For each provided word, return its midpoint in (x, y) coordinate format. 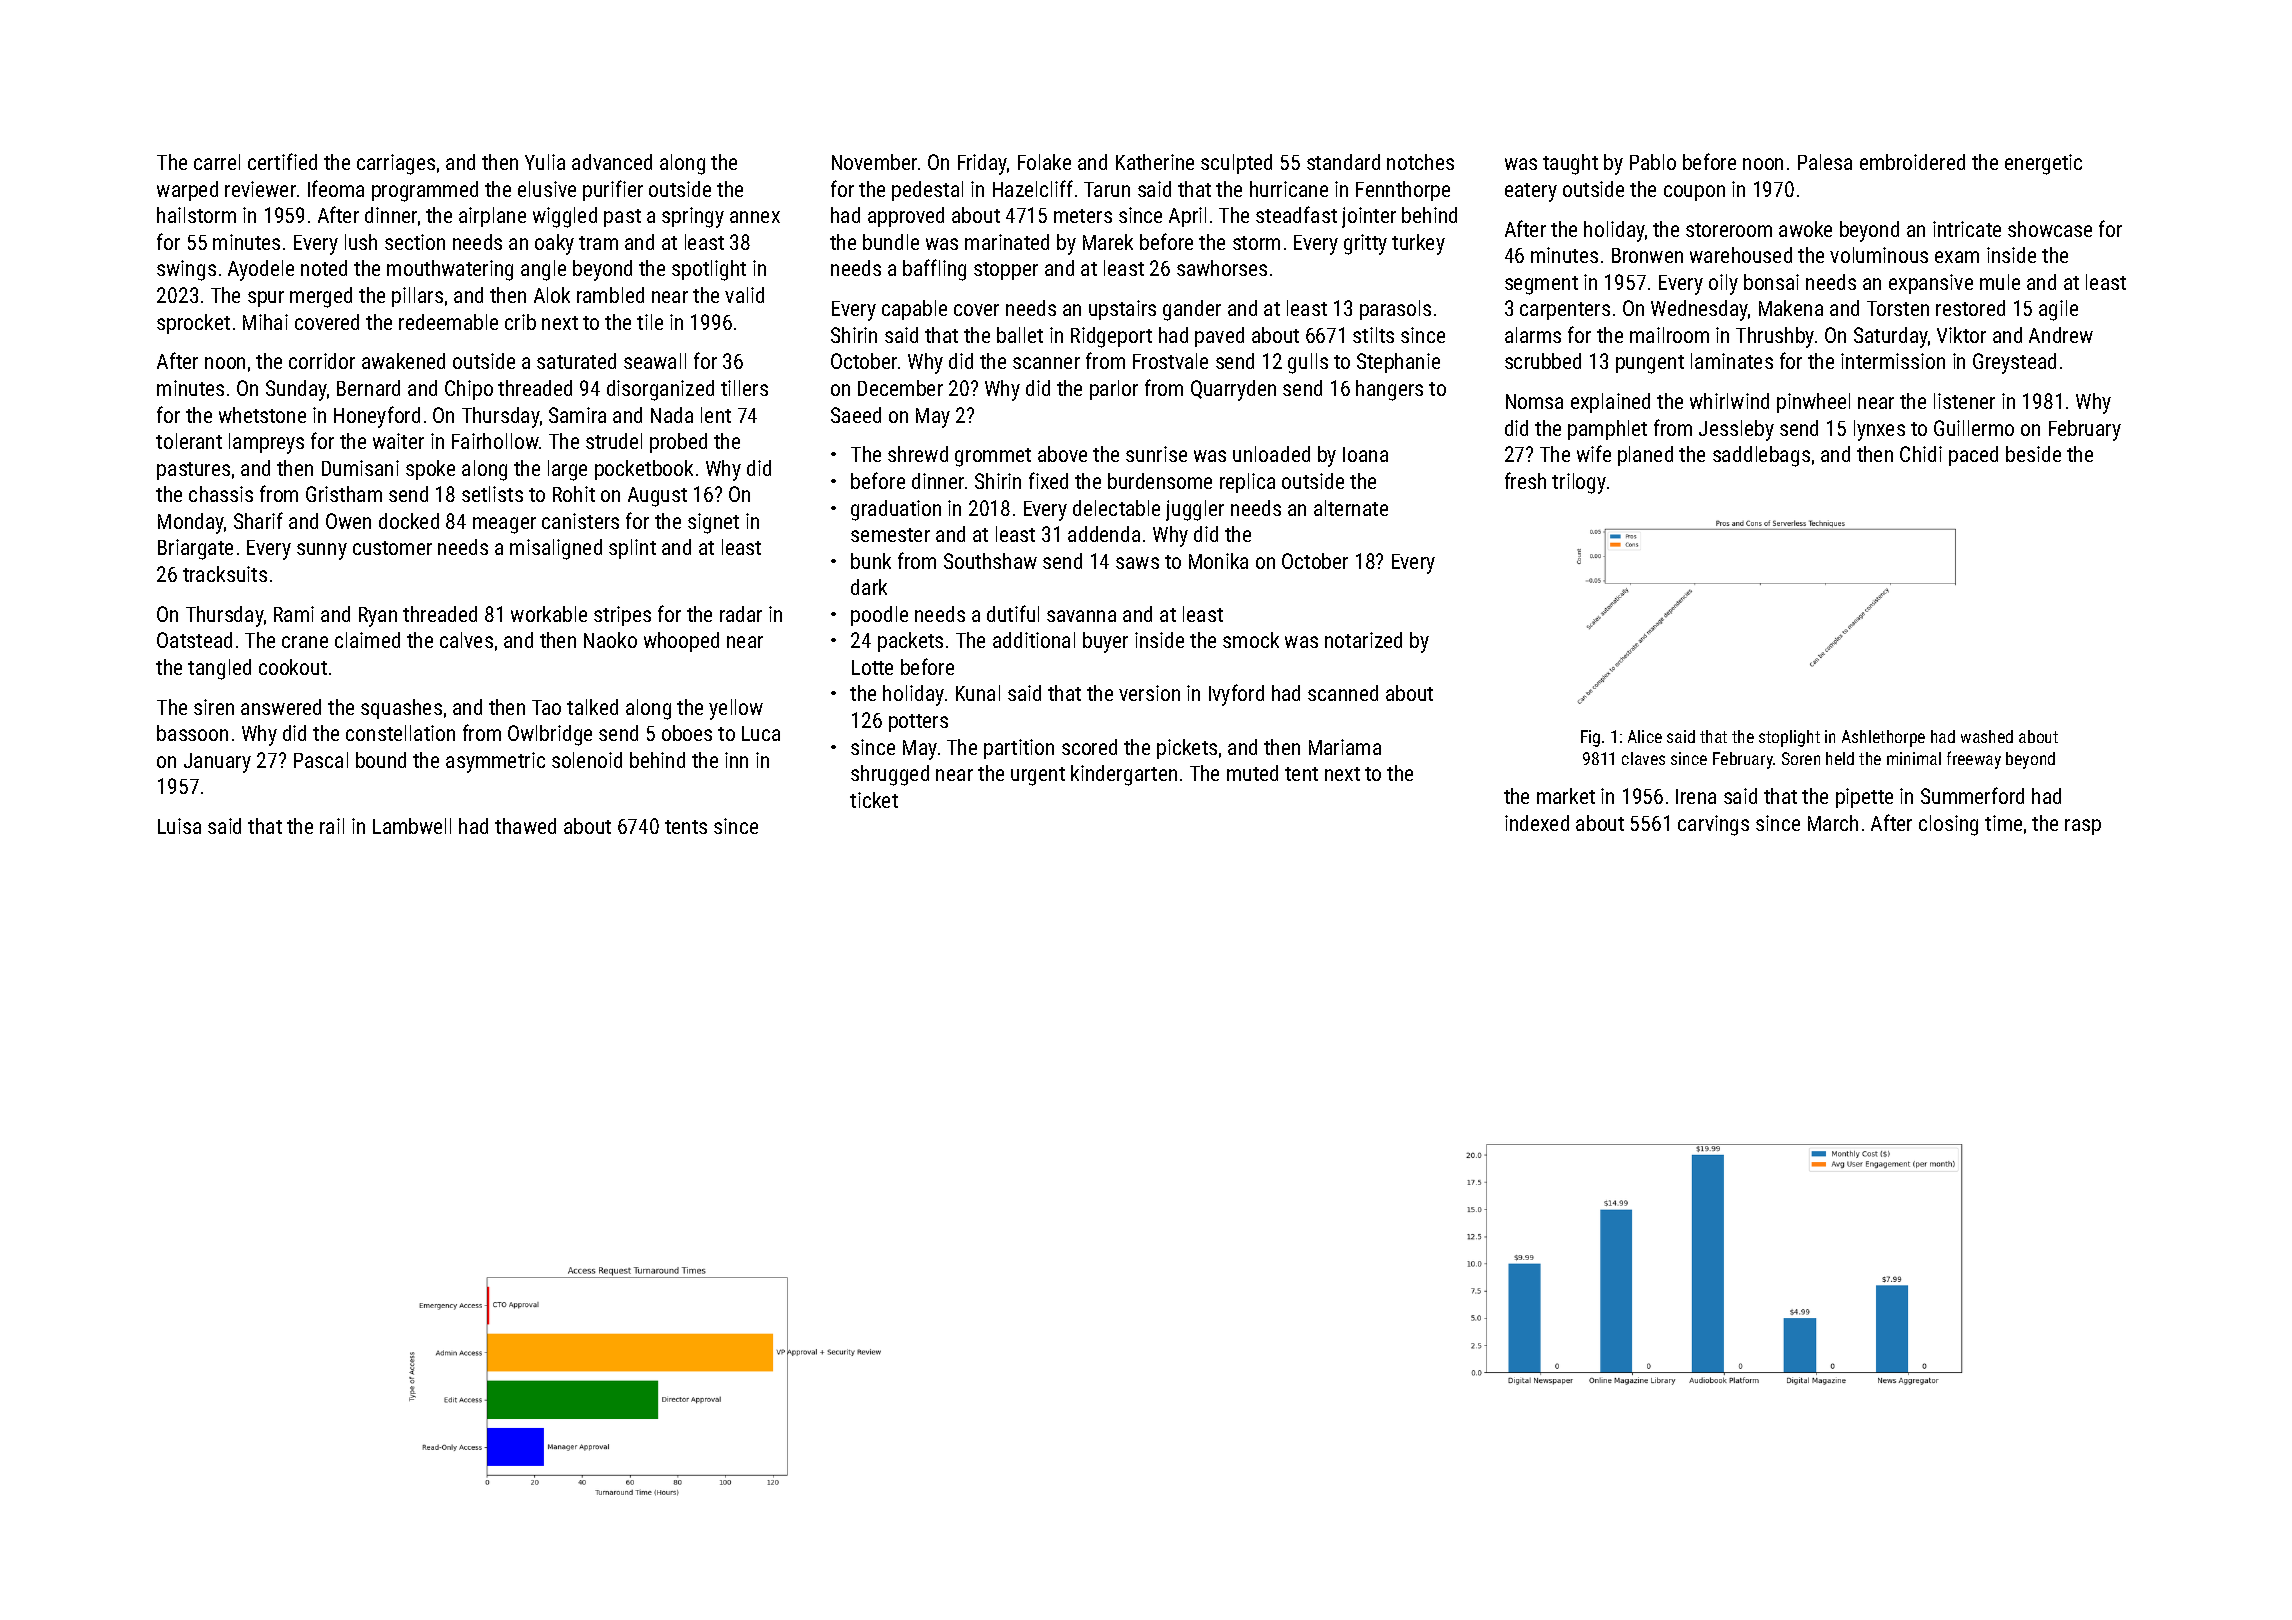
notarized (1363, 640)
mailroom (1669, 335)
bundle (891, 242)
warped (187, 191)
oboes (687, 733)
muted (1252, 773)
